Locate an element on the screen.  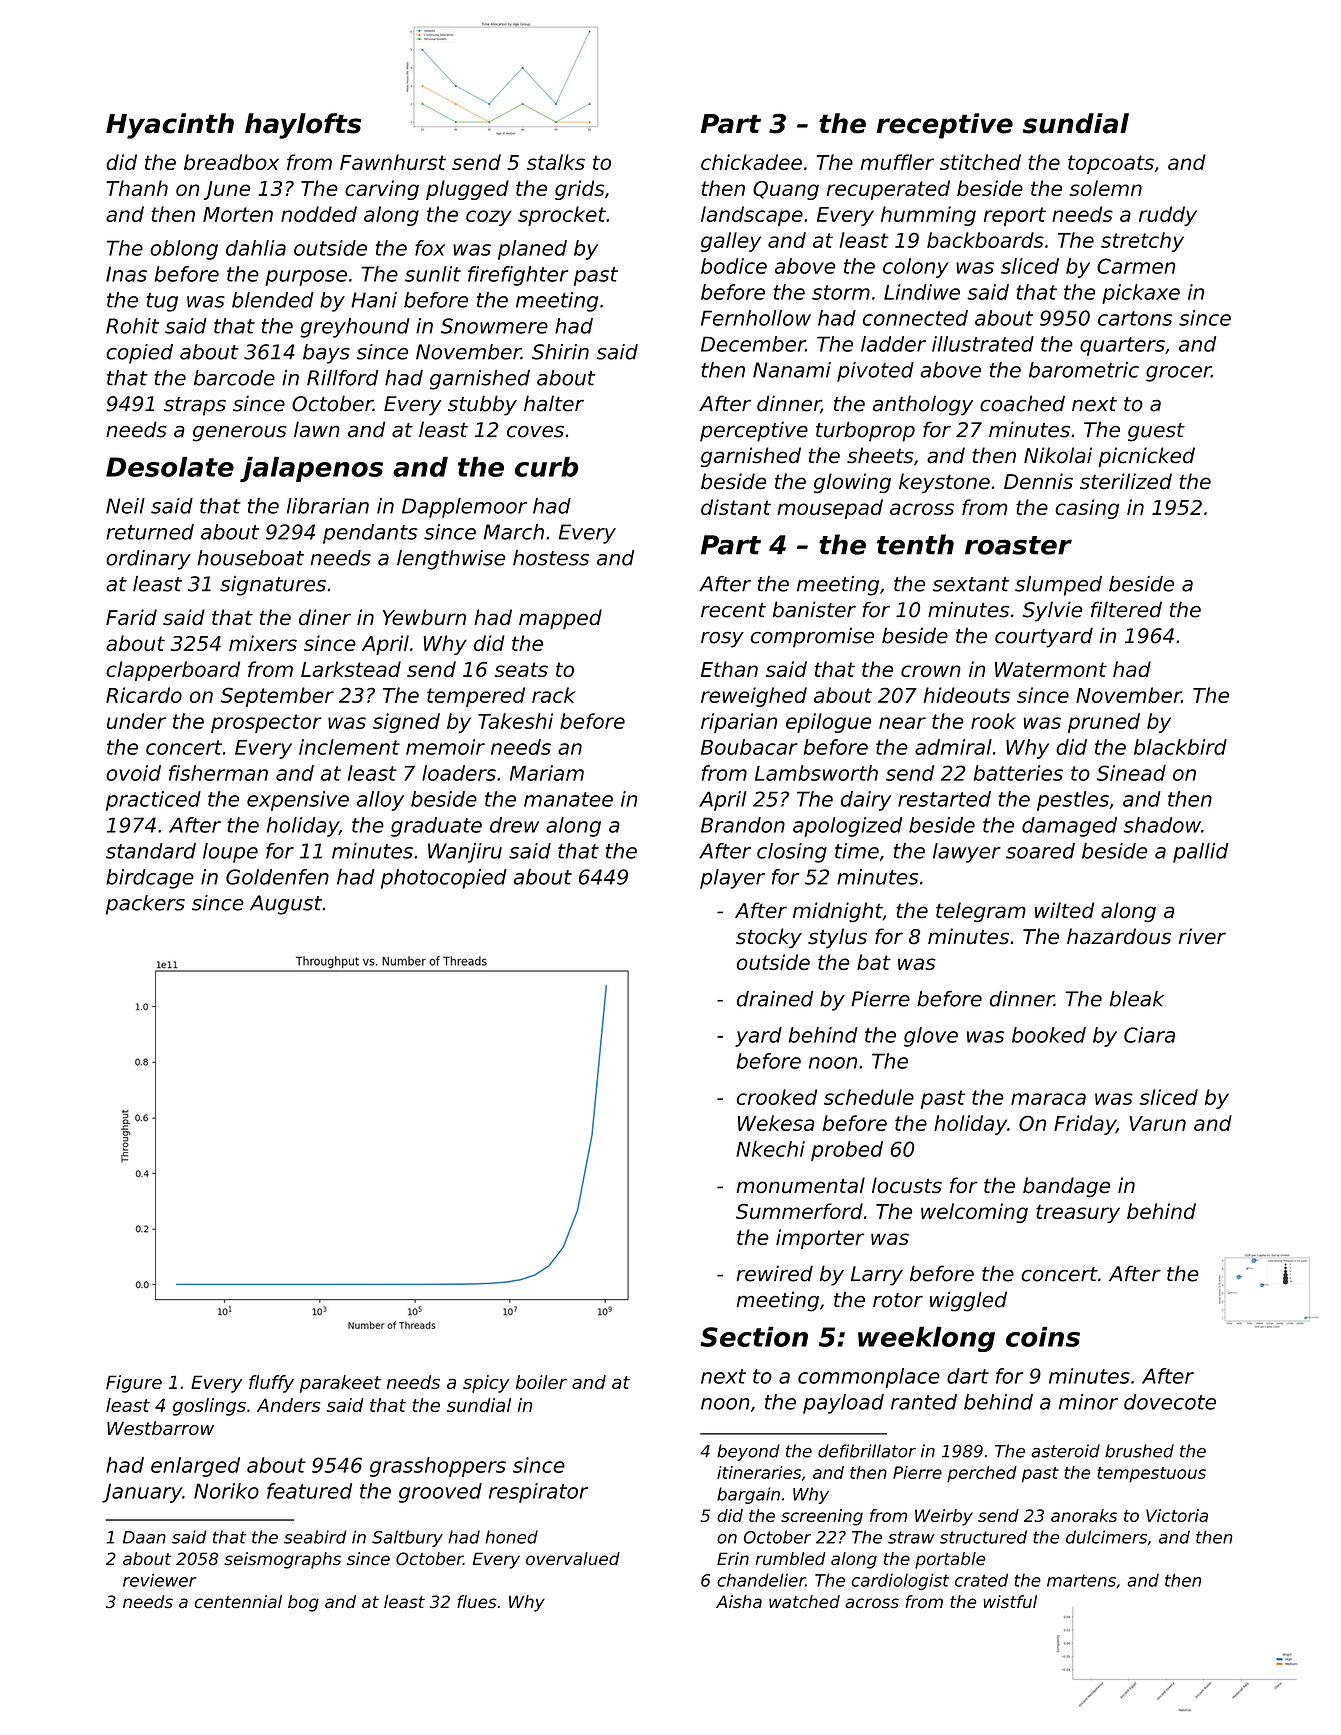
Westbarrow is located at coordinates (160, 1428).
